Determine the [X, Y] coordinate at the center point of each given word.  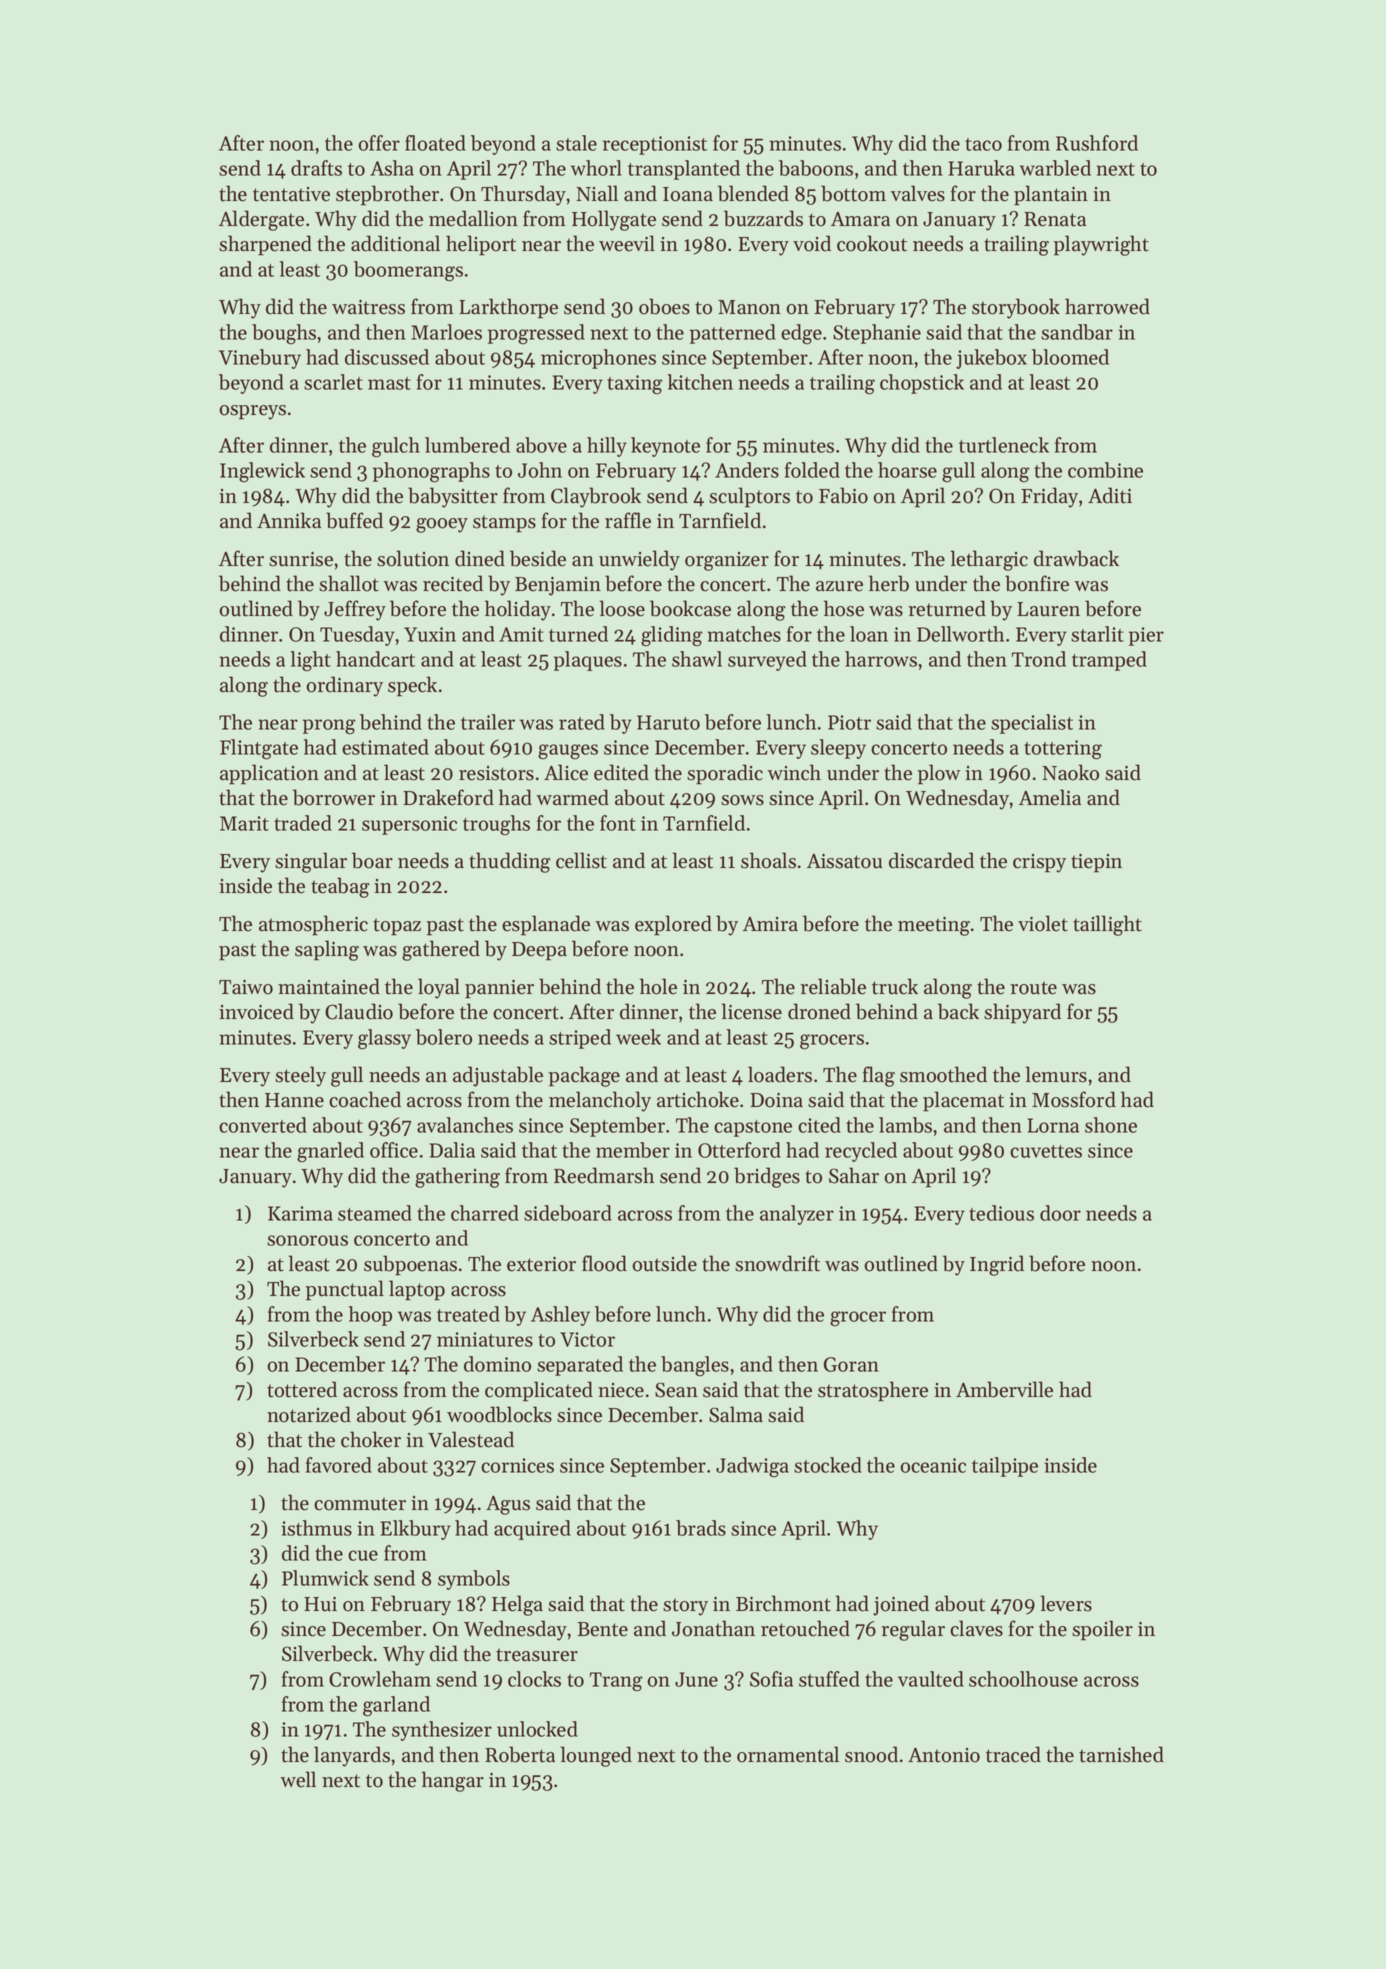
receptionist [655, 145]
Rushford [1097, 143]
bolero [444, 1037]
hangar [453, 1781]
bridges [767, 1177]
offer [379, 143]
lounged [596, 1756]
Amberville [1004, 1389]
